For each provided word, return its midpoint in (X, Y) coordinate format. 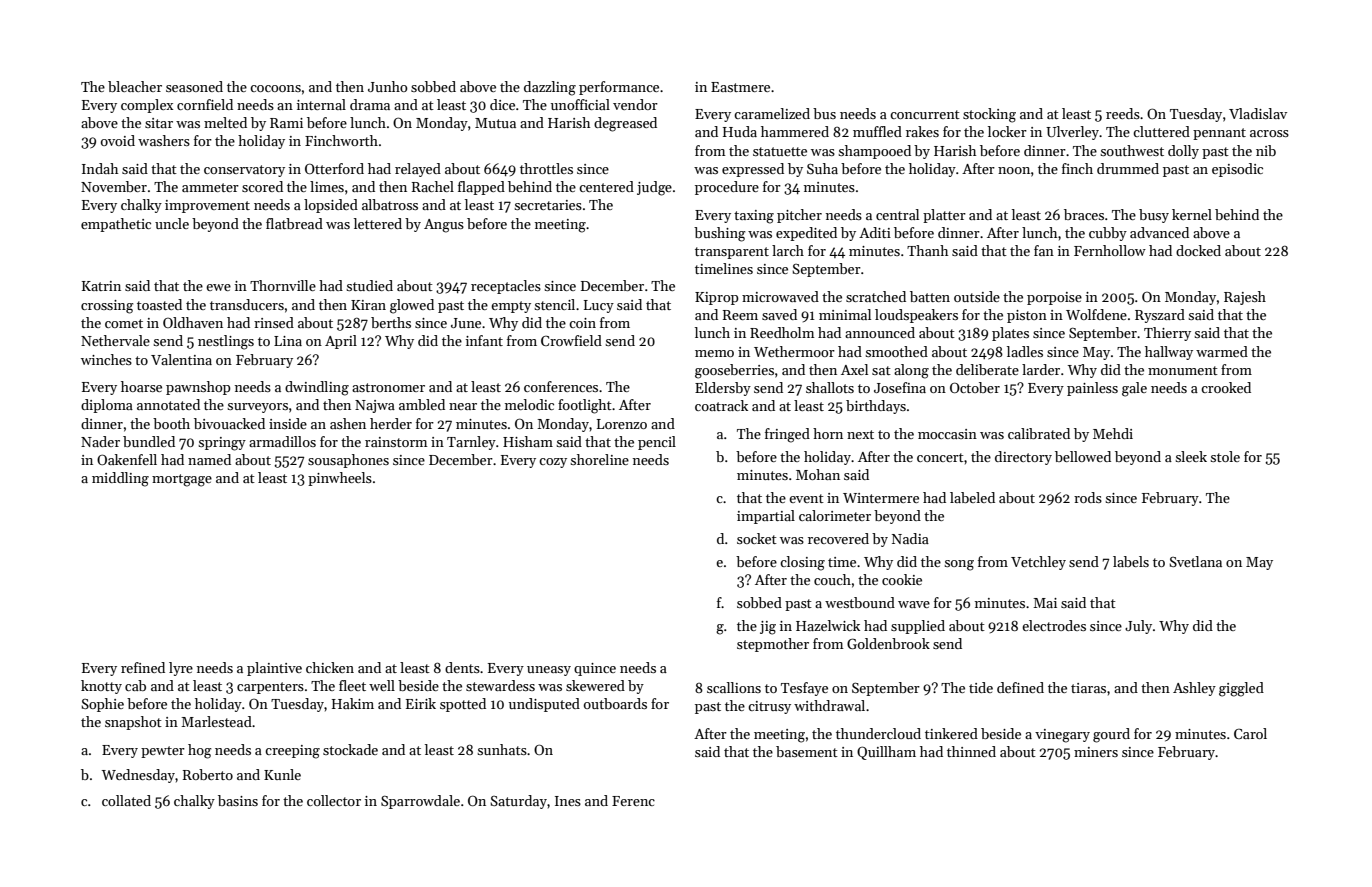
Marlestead (216, 721)
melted (225, 122)
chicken (330, 667)
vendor (635, 104)
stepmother (773, 645)
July (1138, 627)
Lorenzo (622, 424)
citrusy (769, 707)
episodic (1237, 170)
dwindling (317, 388)
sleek (1191, 456)
